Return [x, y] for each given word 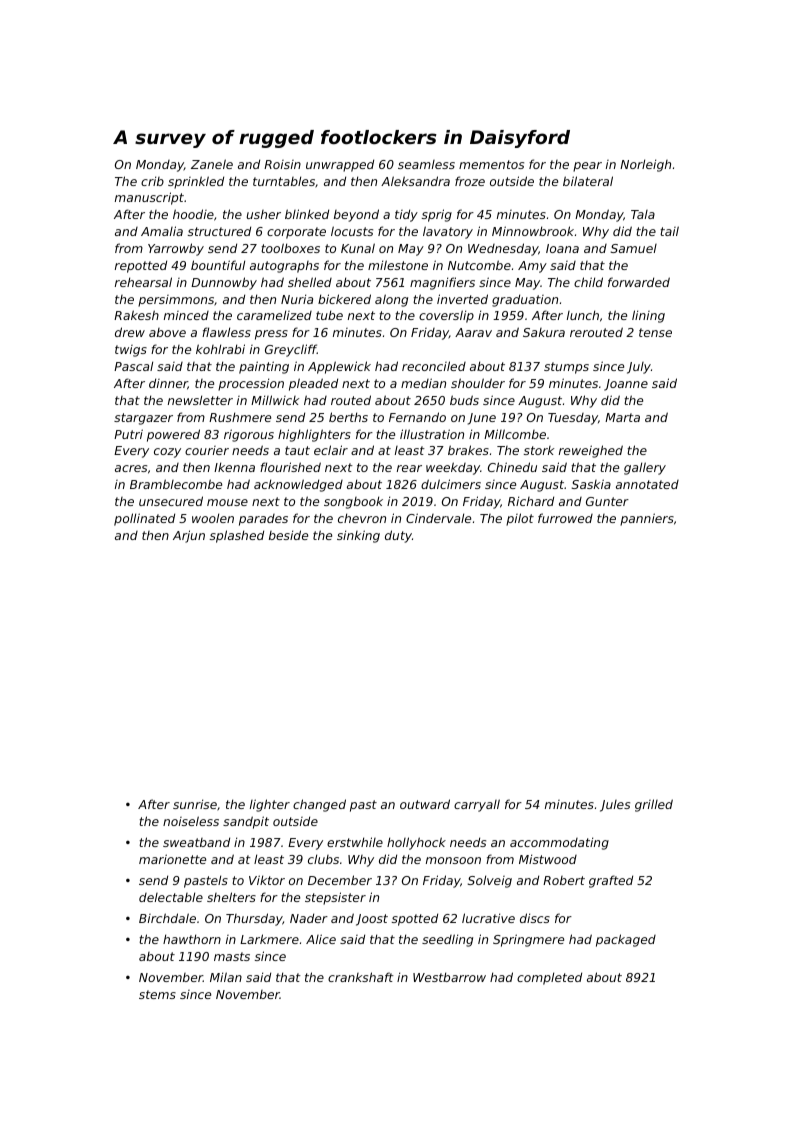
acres [131, 468]
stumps [566, 368]
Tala [643, 214]
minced [186, 315]
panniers [647, 519]
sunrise [195, 804]
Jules [615, 806]
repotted [141, 266]
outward [425, 804]
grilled [654, 805]
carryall [477, 805]
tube [329, 315]
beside [288, 535]
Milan [226, 977]
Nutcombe [479, 265]
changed [319, 805]
